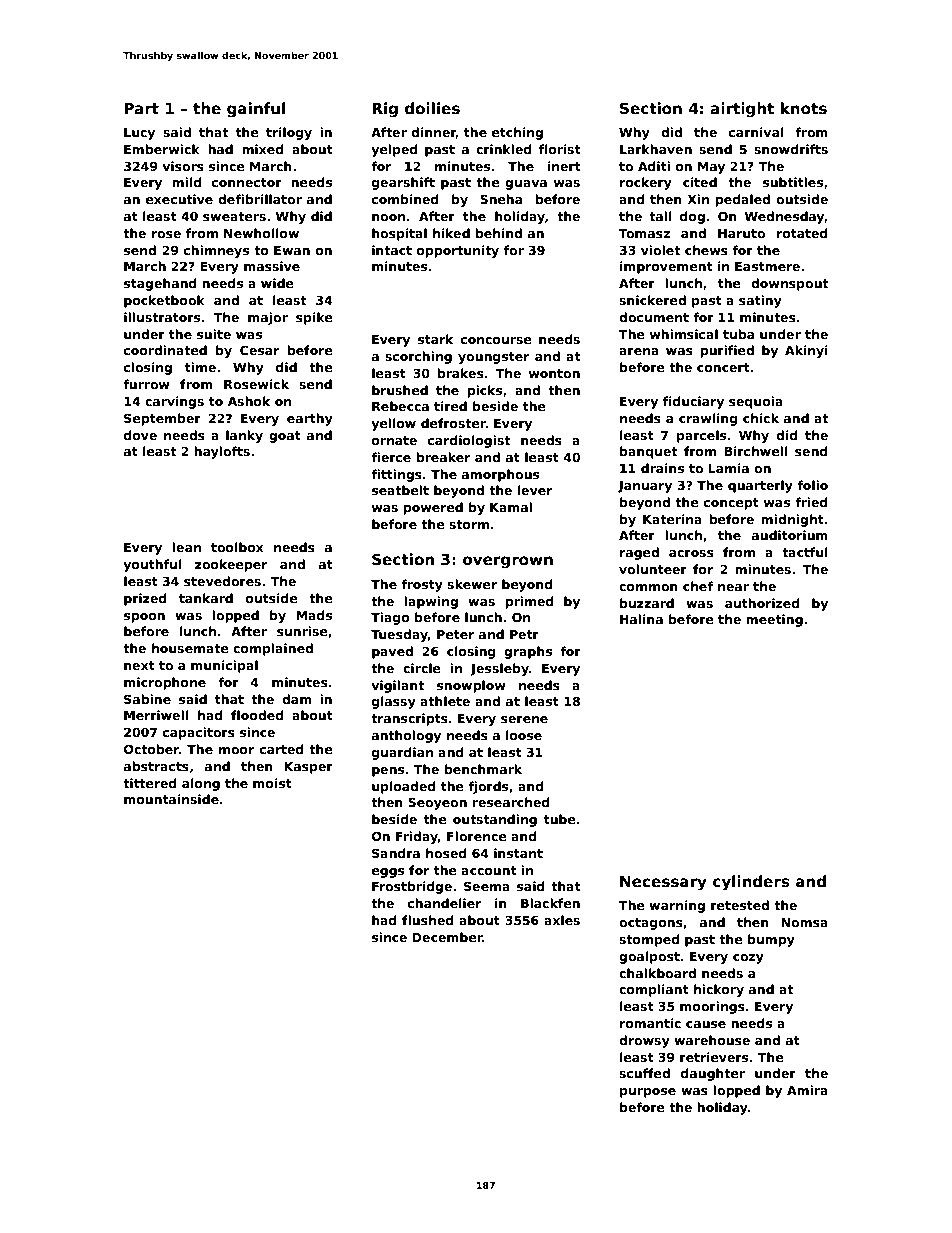  I want to click on doilies, so click(432, 108).
